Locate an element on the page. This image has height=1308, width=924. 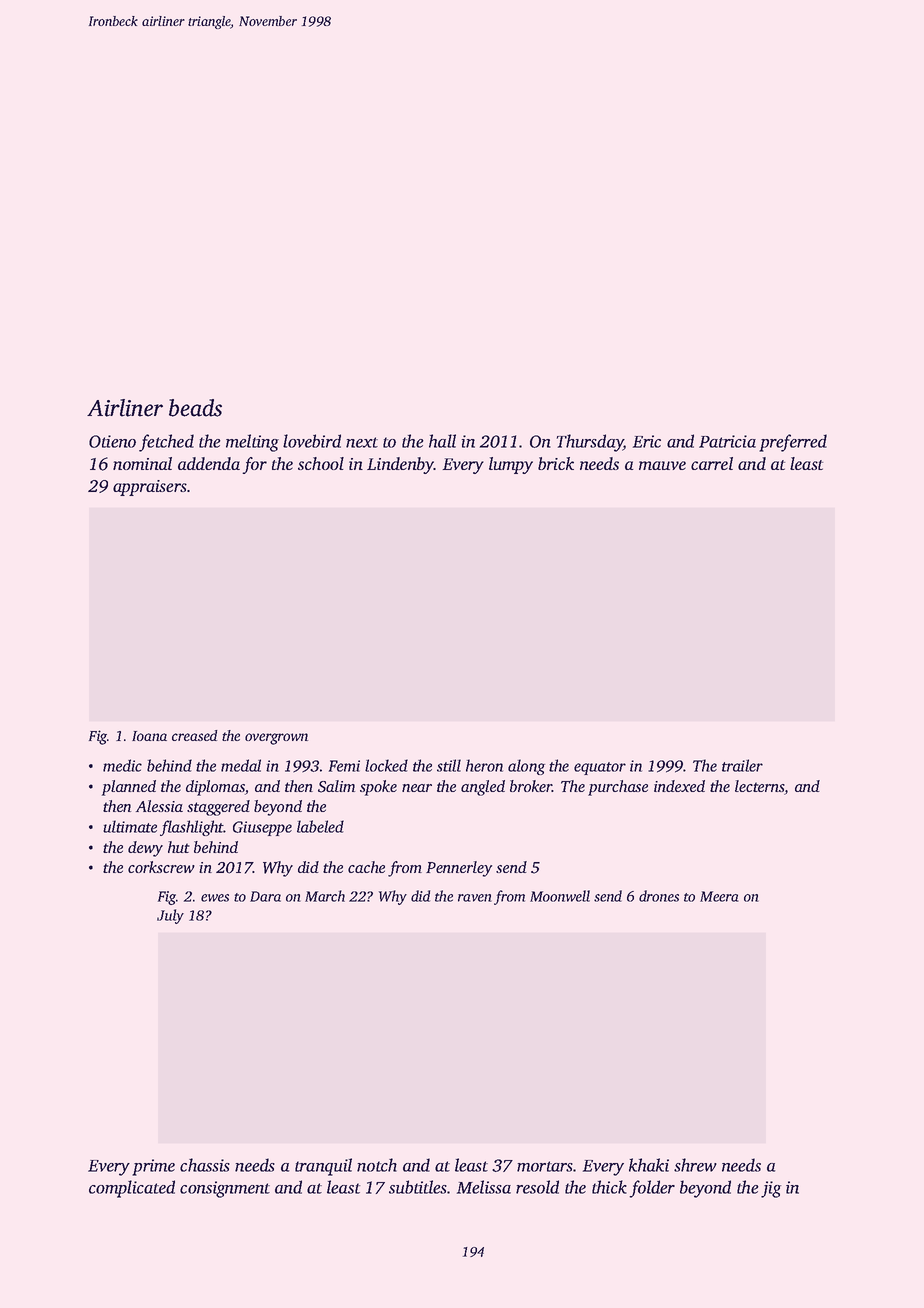
raven is located at coordinates (475, 898).
